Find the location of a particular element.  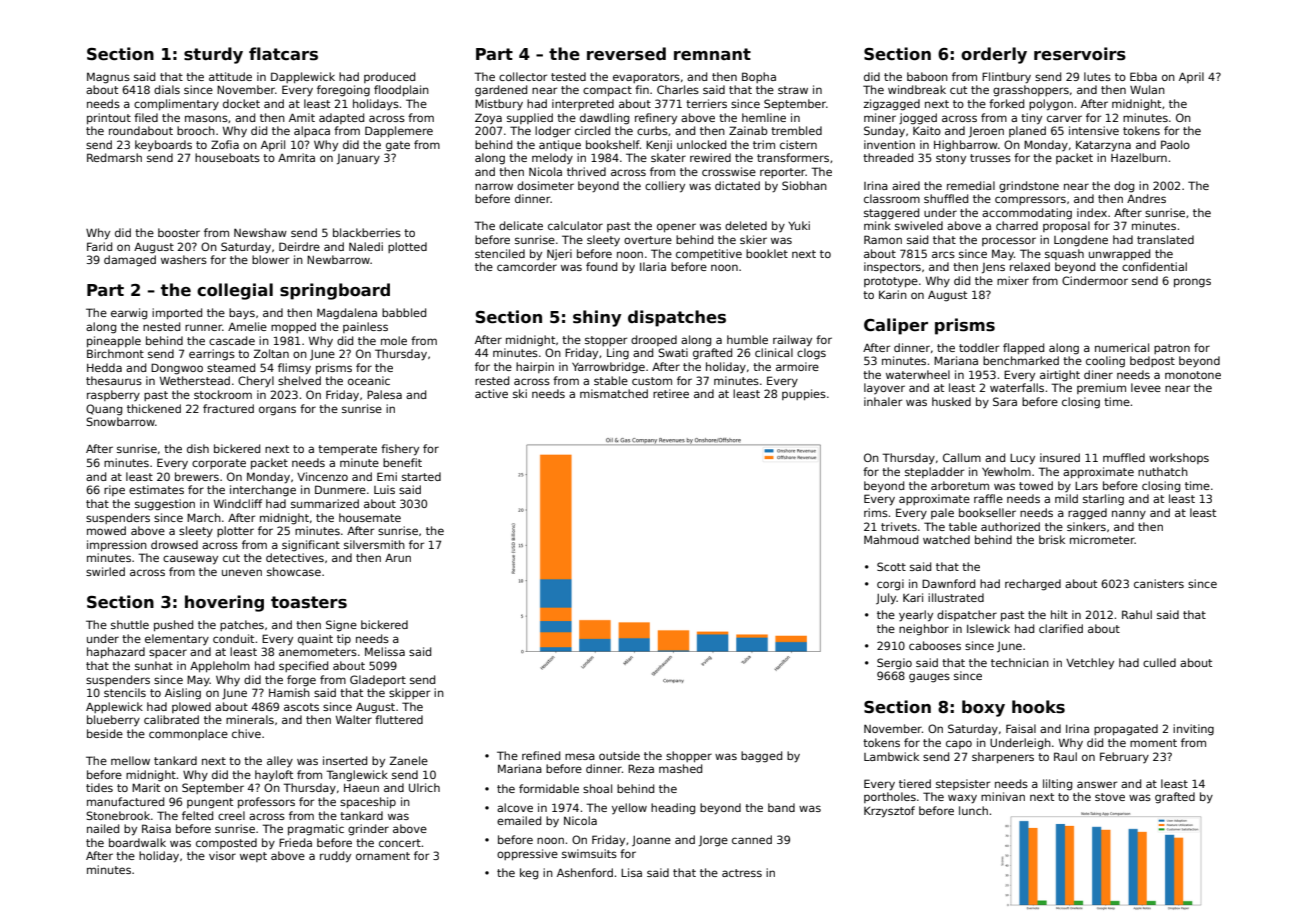

grindstone is located at coordinates (1029, 187).
